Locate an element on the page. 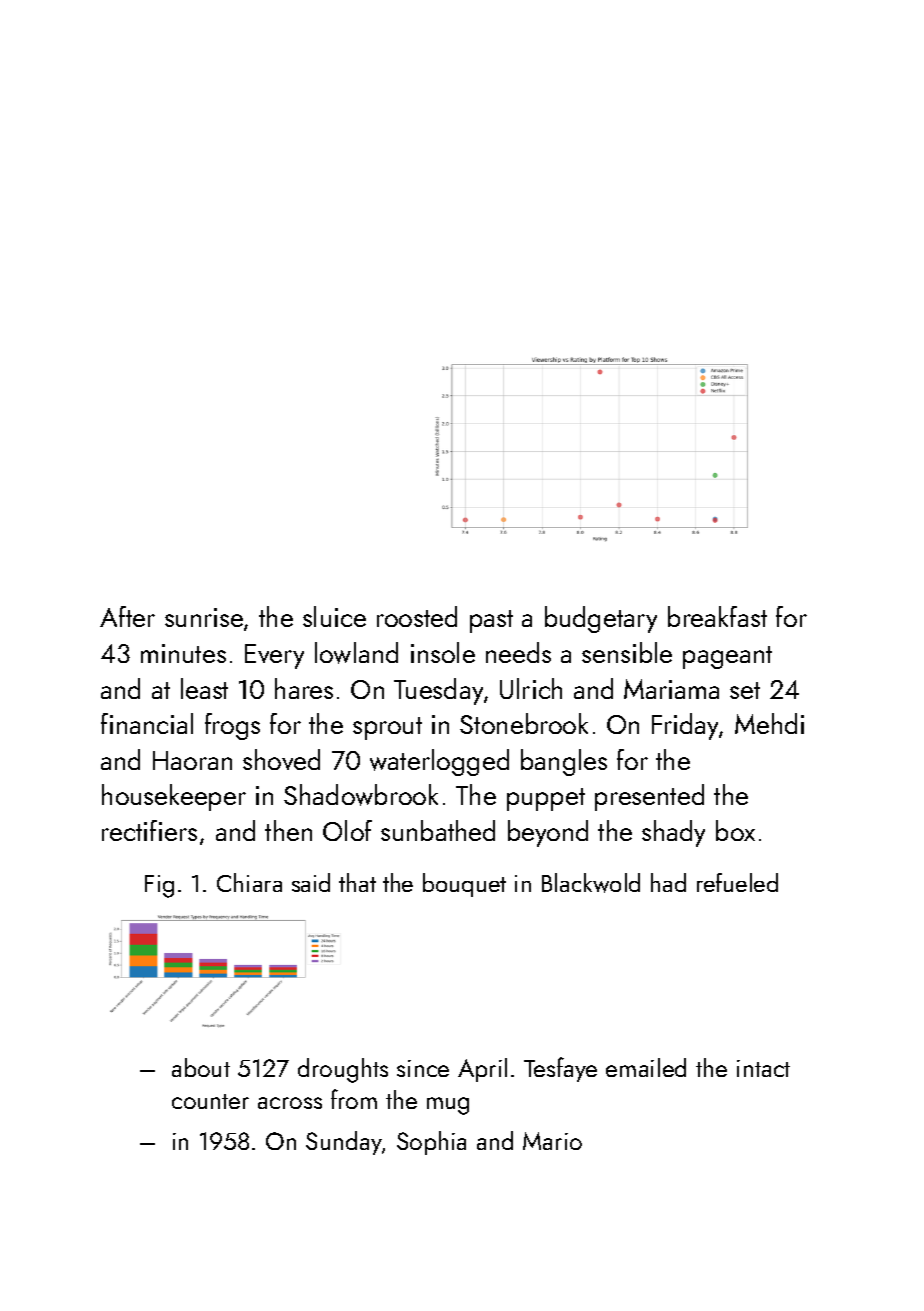  sunrise is located at coordinates (204, 617).
